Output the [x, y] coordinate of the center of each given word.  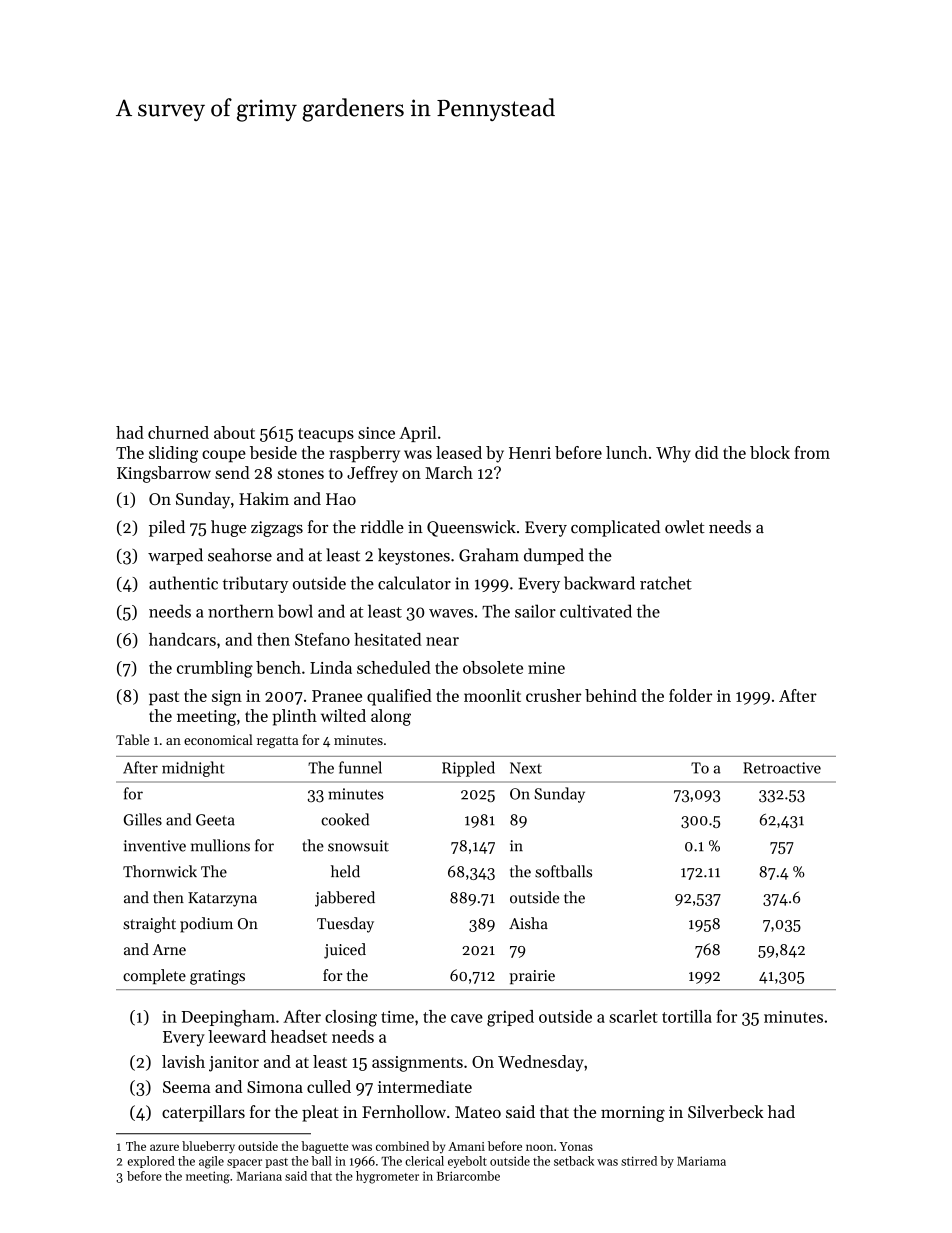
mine [546, 668]
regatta [277, 742]
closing [351, 1018]
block [770, 452]
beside [273, 452]
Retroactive [782, 768]
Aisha [528, 923]
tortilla [687, 1016]
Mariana [259, 1176]
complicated [615, 528]
